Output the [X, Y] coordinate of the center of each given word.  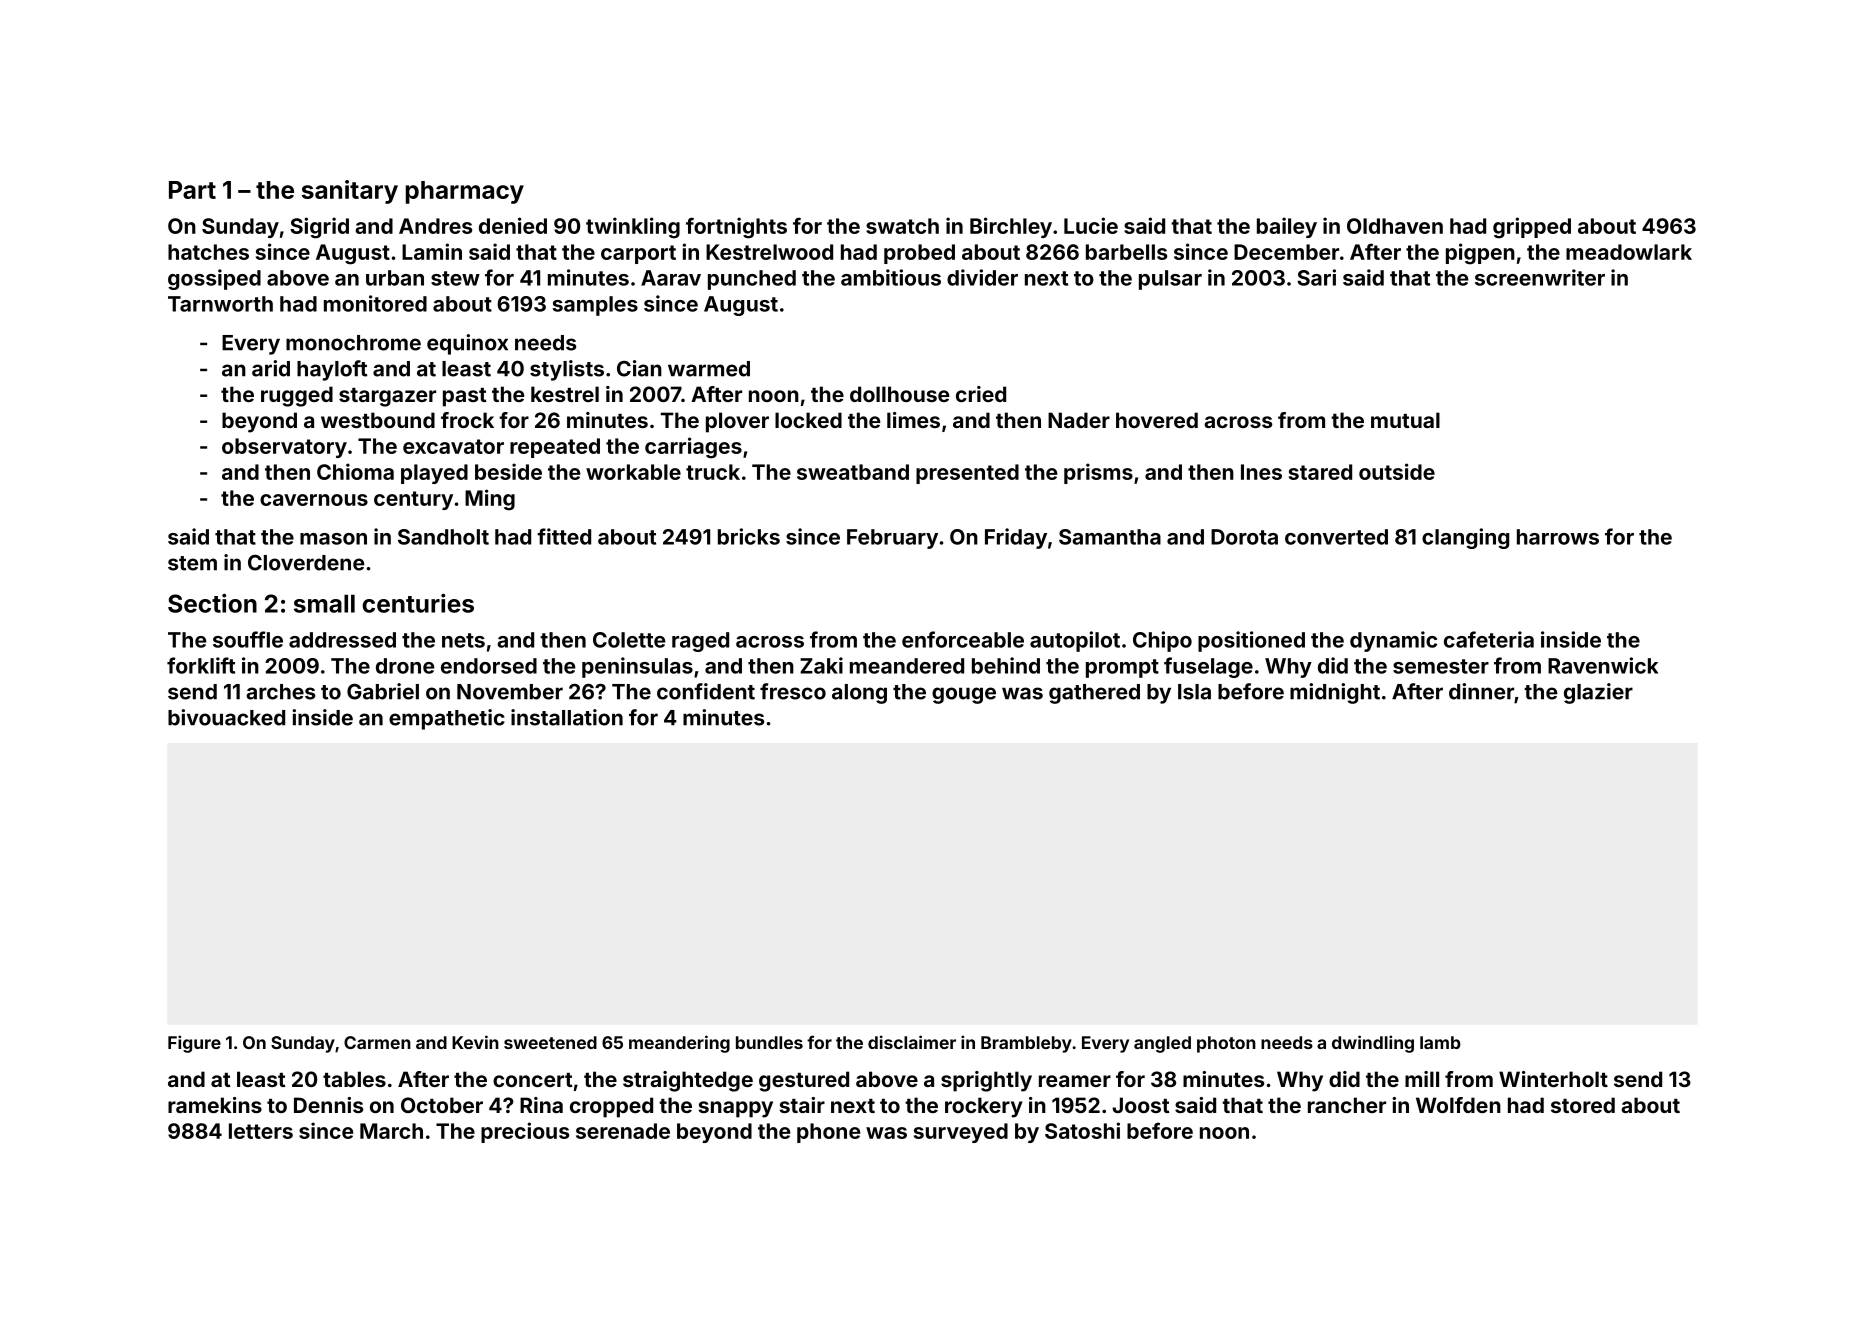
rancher [1347, 1105]
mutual [1405, 420]
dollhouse [900, 394]
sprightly [986, 1081]
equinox [467, 344]
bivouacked [226, 717]
